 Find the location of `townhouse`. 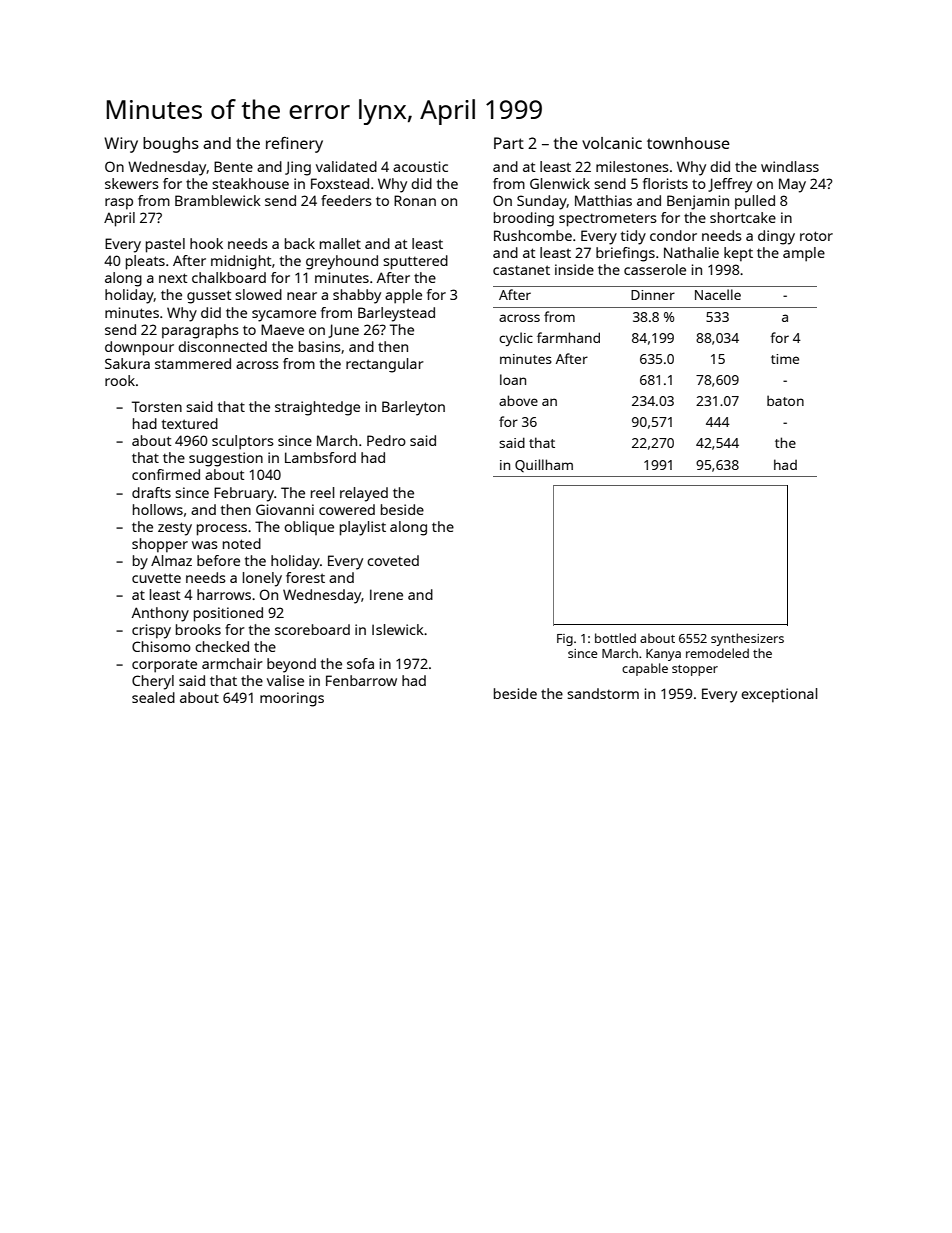

townhouse is located at coordinates (688, 143).
